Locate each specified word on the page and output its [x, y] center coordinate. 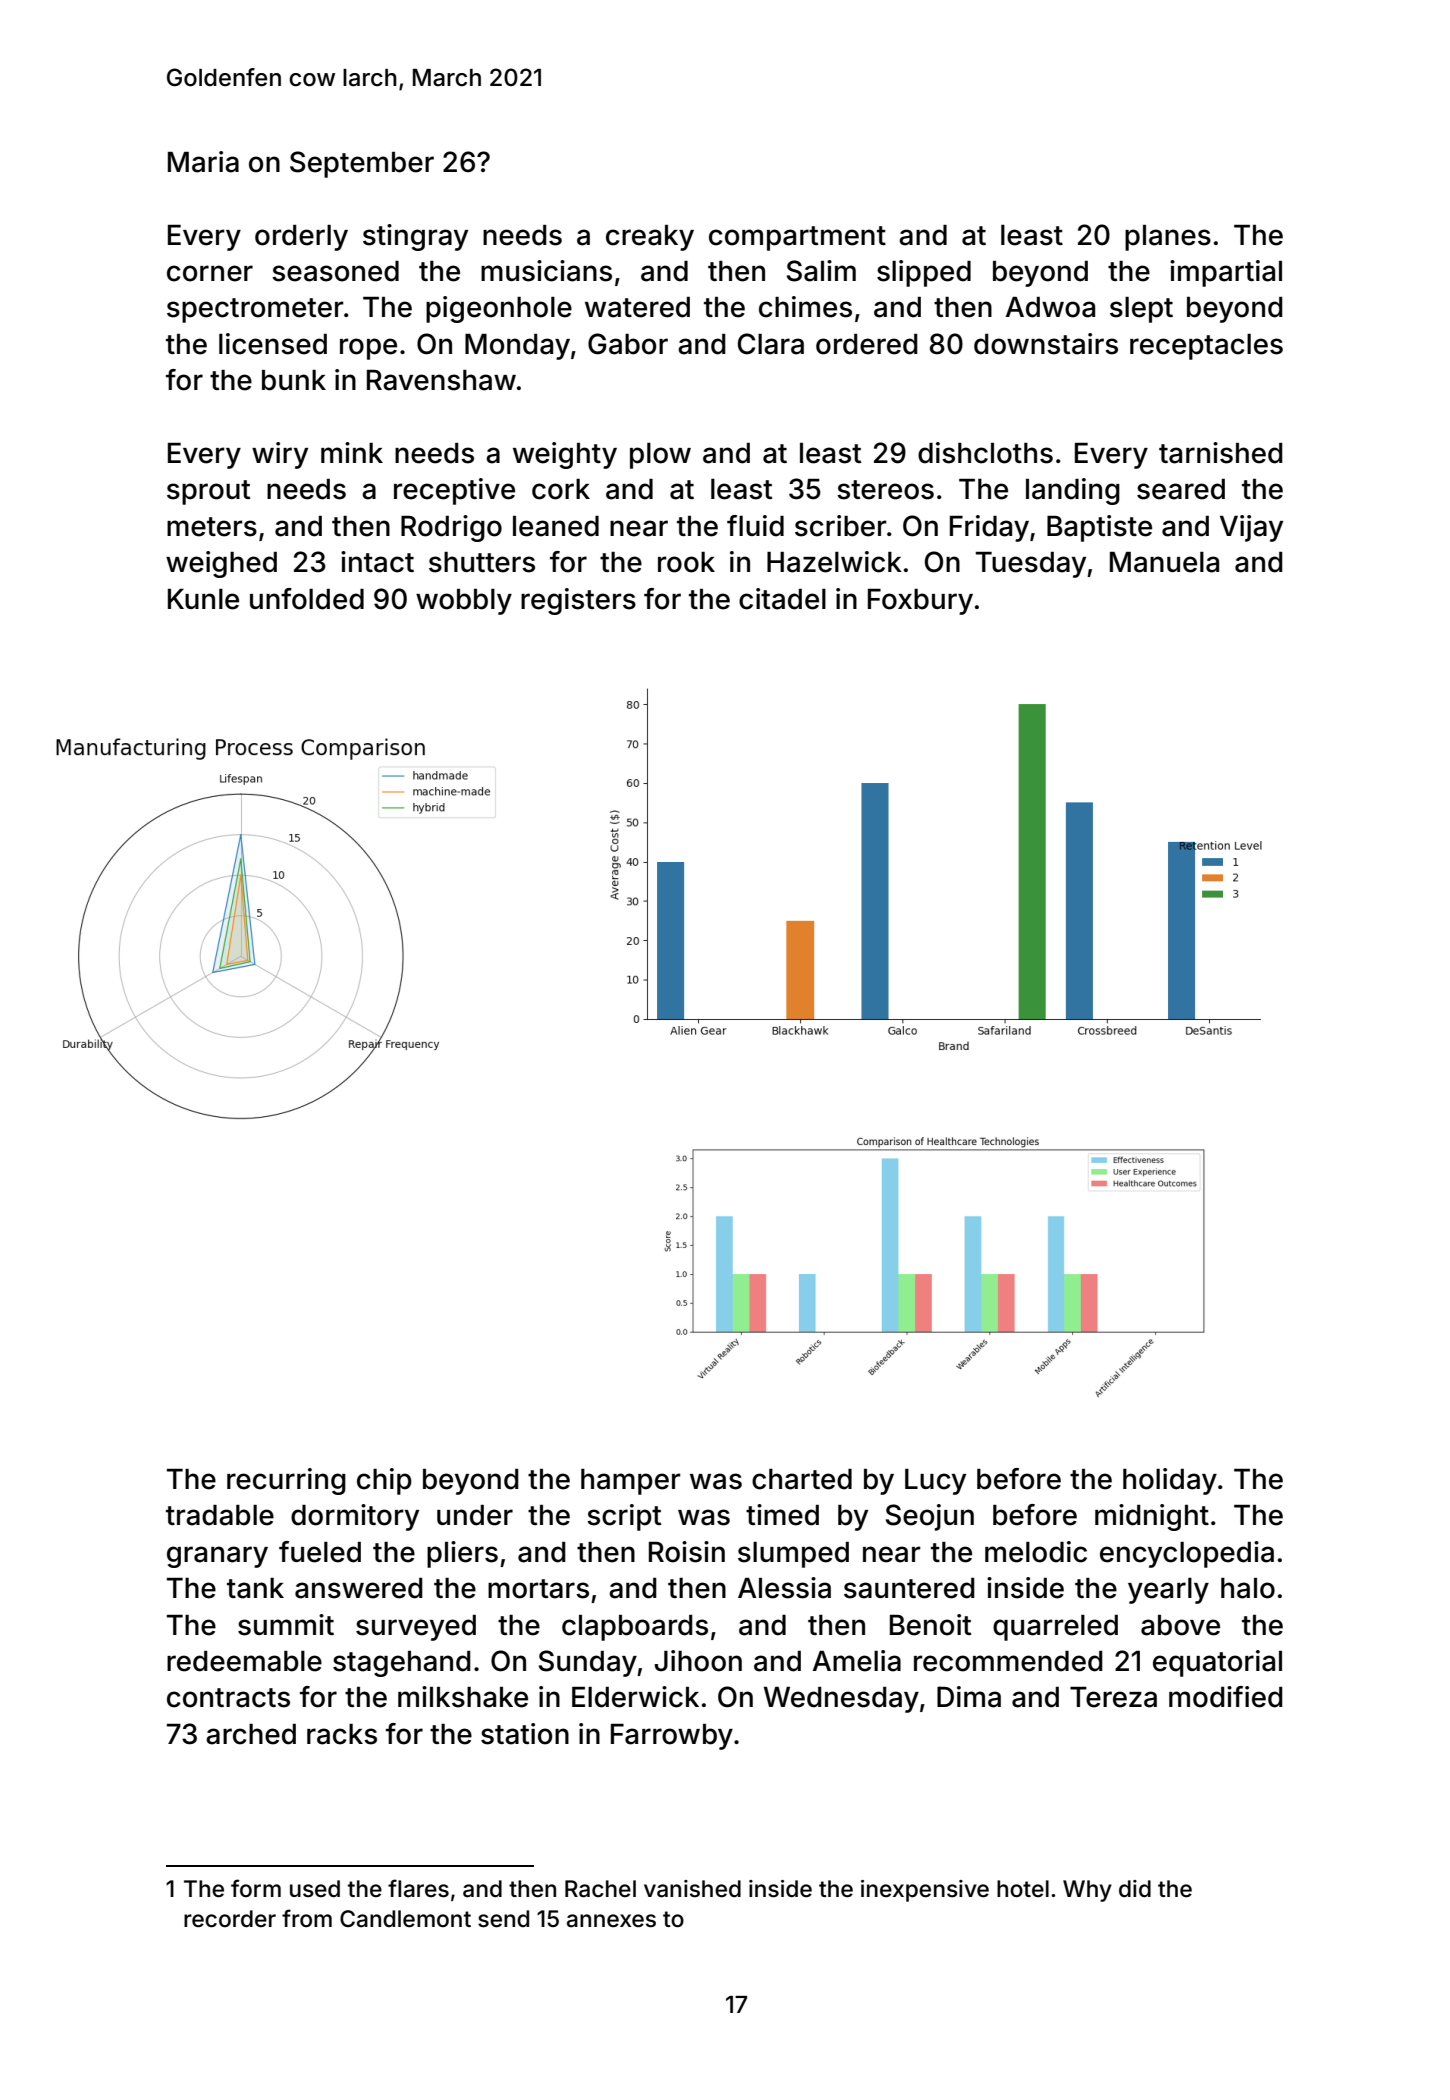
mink [352, 452]
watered [637, 307]
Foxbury [920, 602]
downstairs [1046, 344]
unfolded [307, 599]
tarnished [1221, 453]
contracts [228, 1698]
